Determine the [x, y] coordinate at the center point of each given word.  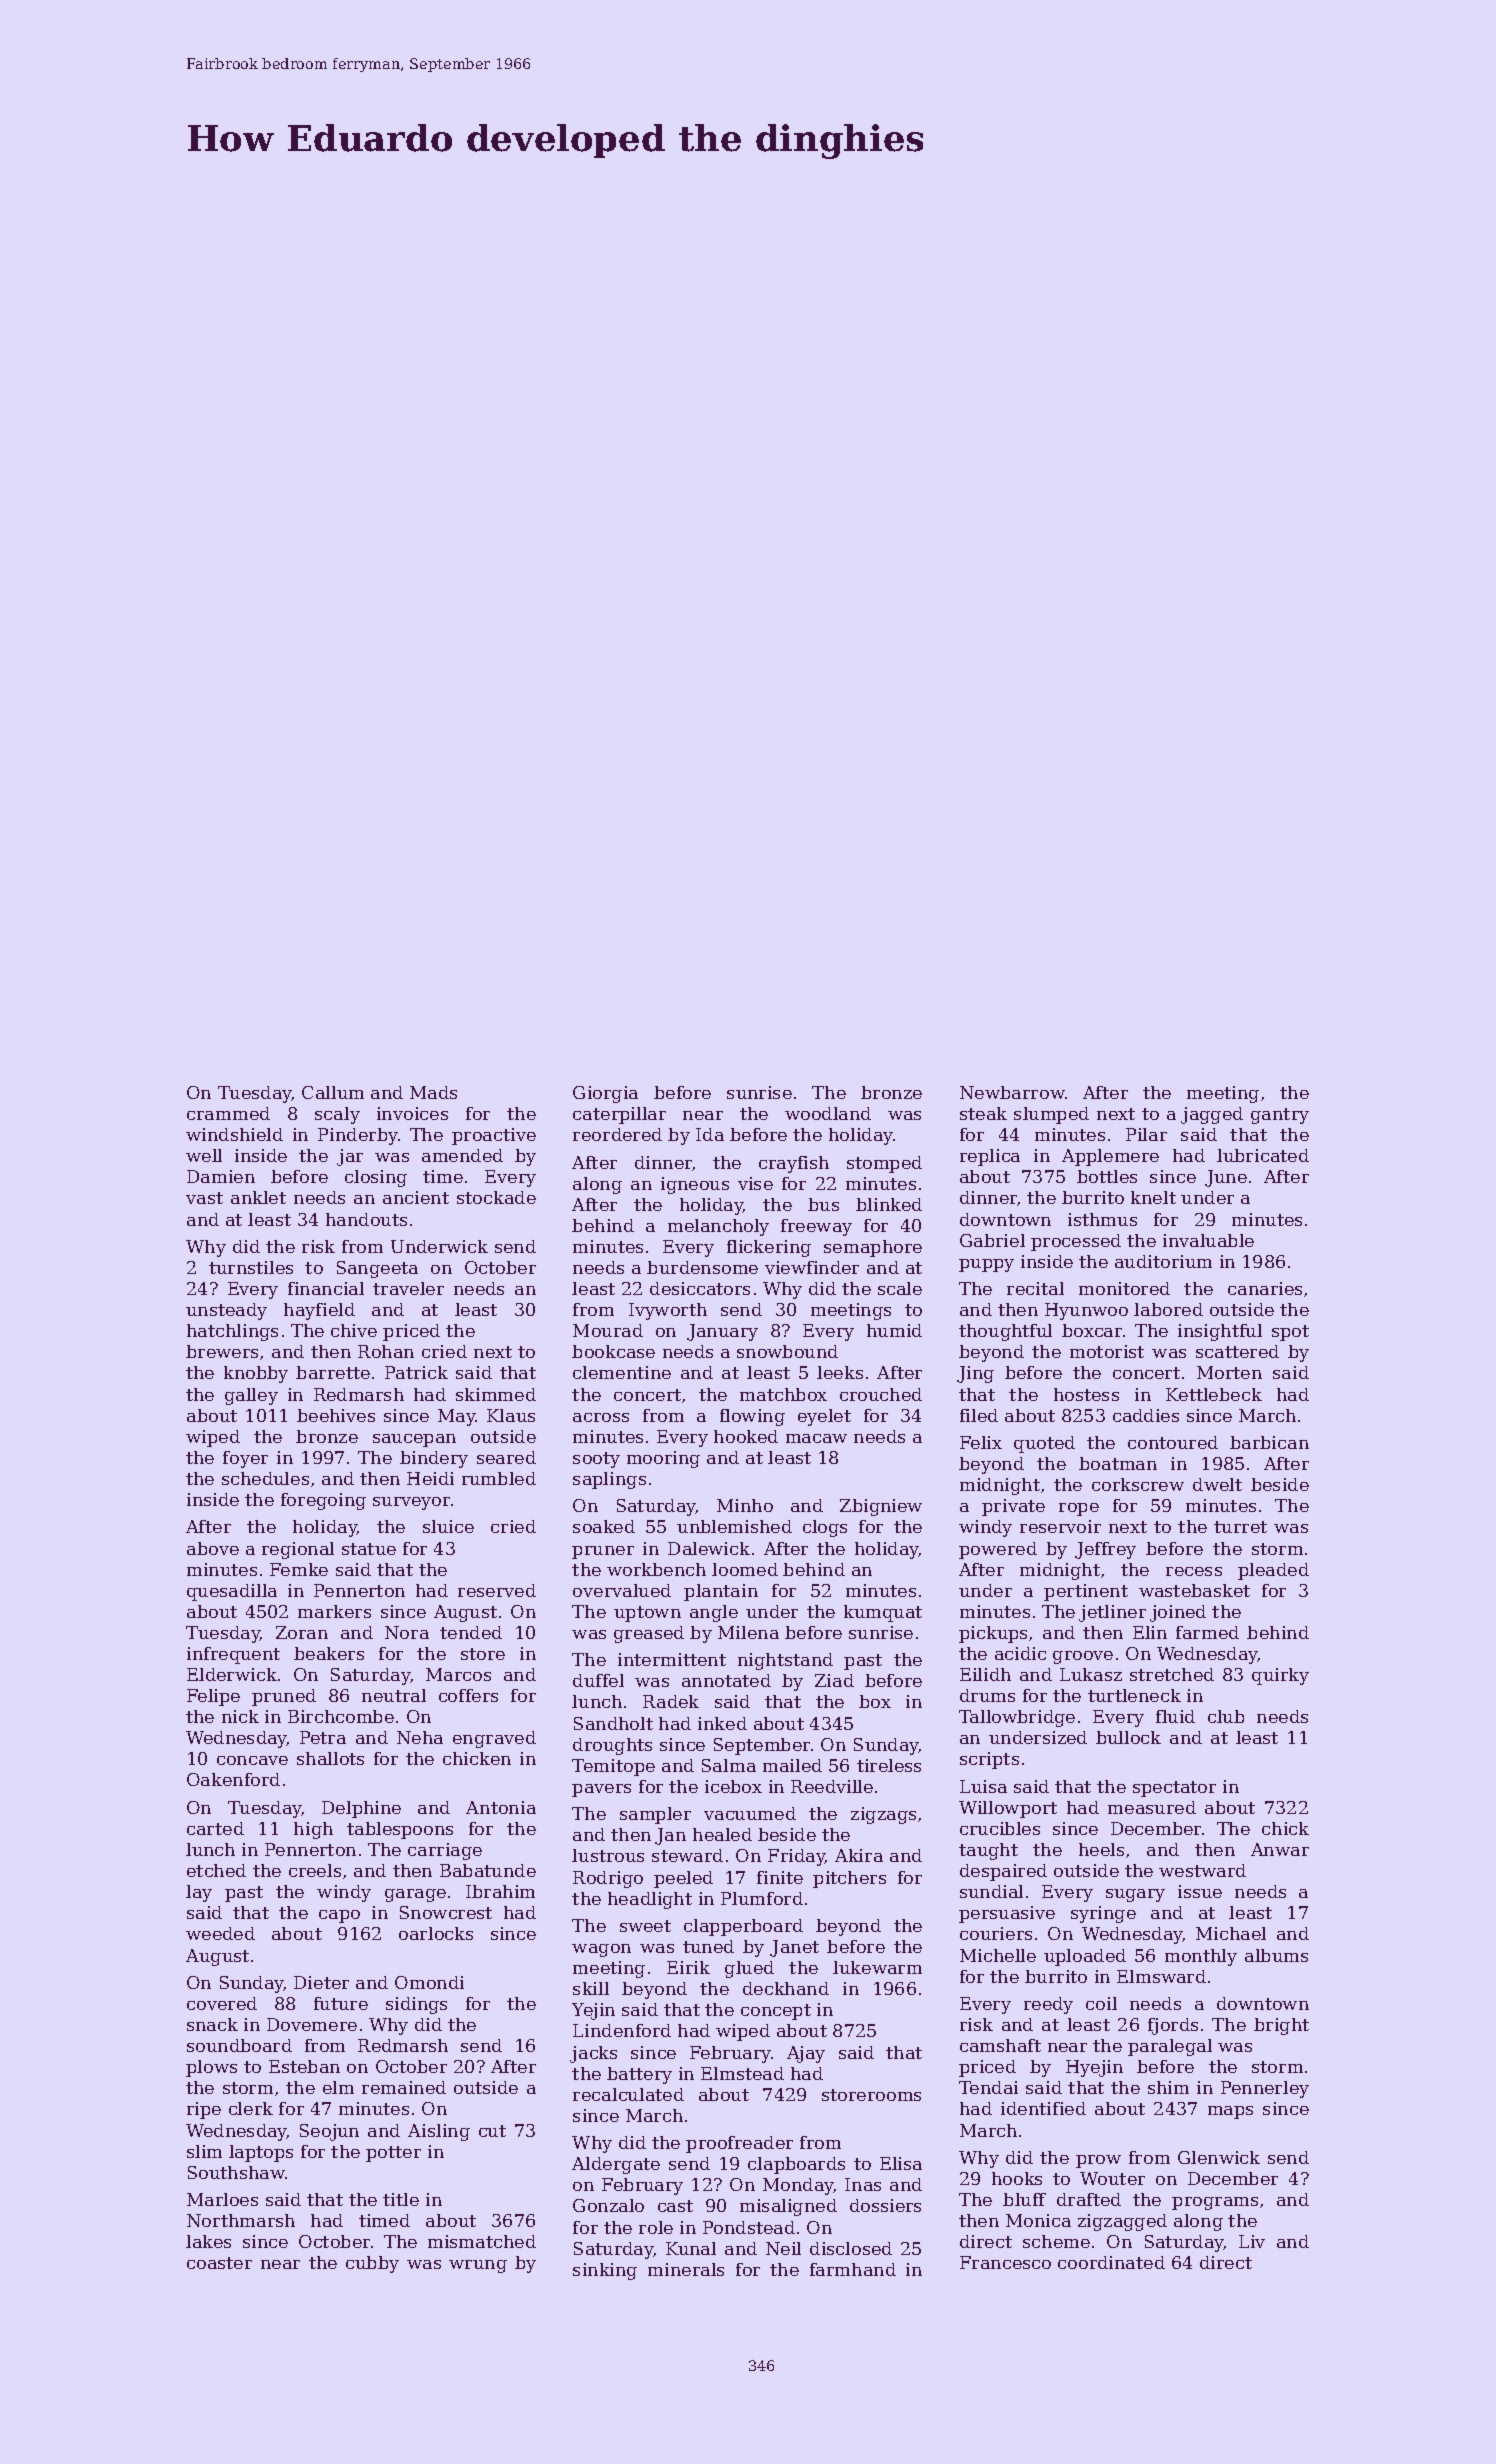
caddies [1146, 1415]
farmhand [853, 2269]
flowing [752, 1417]
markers [334, 1611]
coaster [219, 2263]
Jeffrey [1105, 1550]
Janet [794, 1948]
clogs [825, 1528]
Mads [433, 1092]
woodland [828, 1113]
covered [222, 2003]
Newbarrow [1012, 1092]
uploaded [1085, 1957]
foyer [245, 1459]
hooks [1017, 2178]
